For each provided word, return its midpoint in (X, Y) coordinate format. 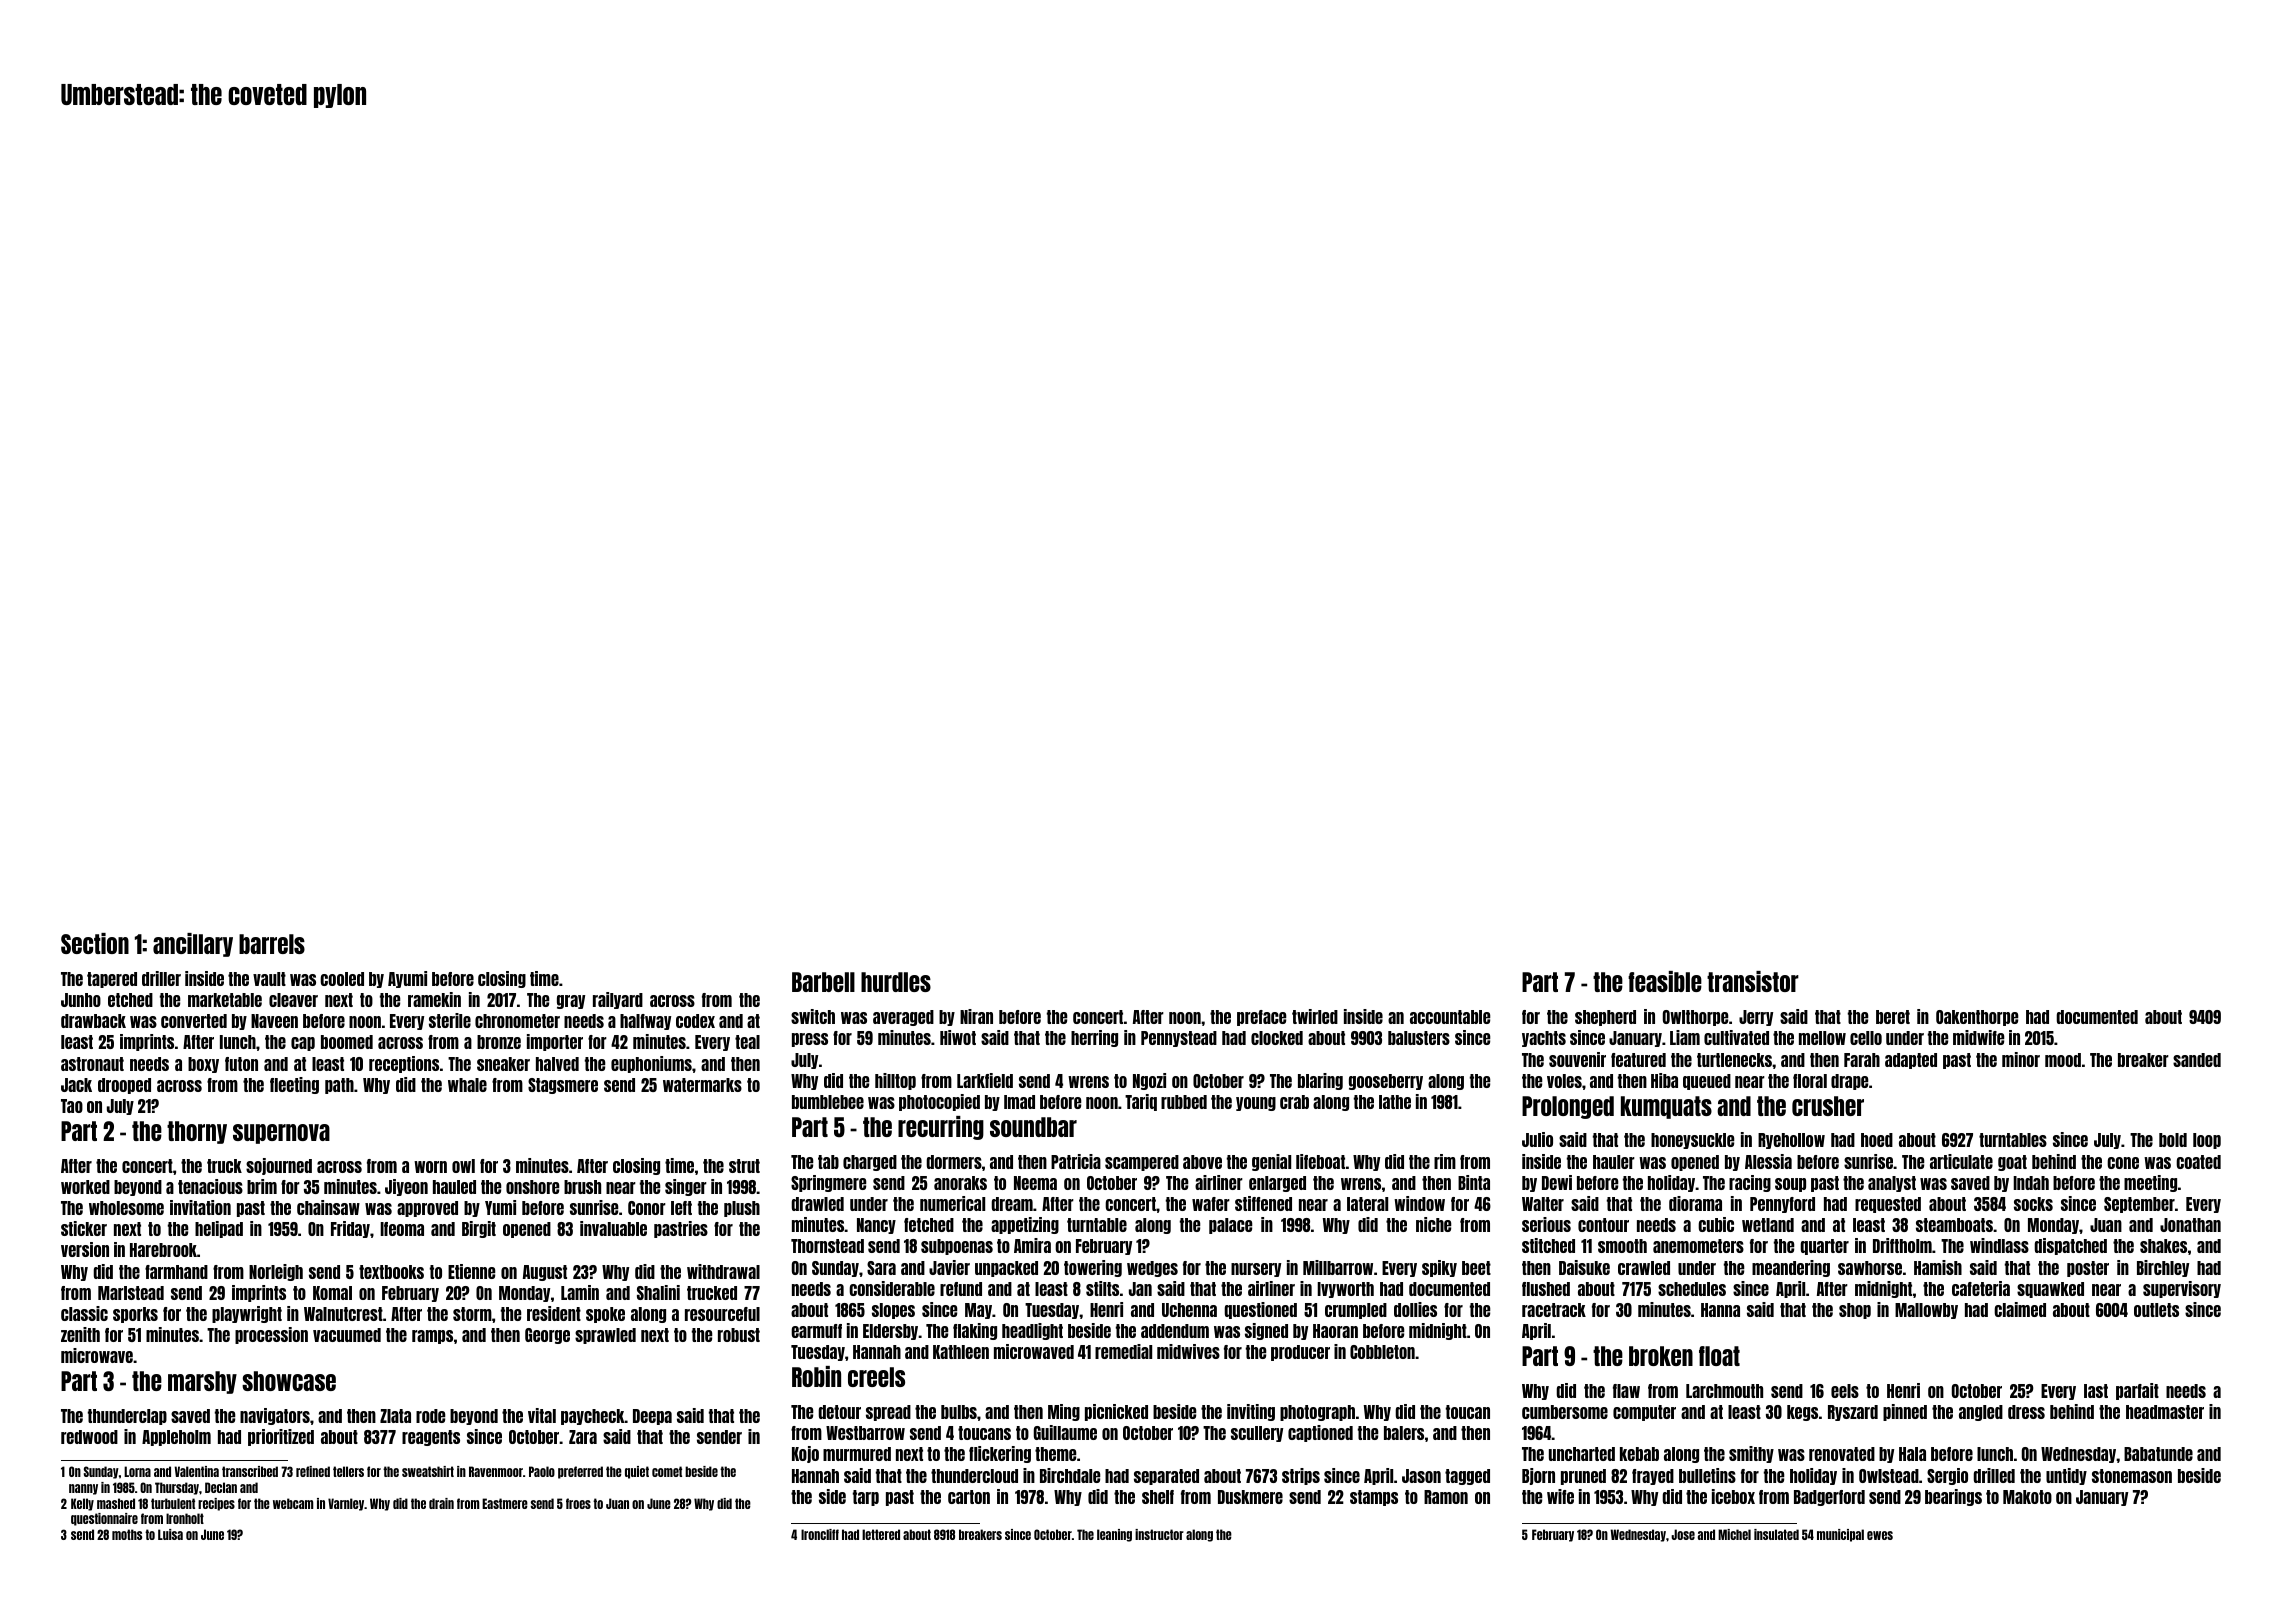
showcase (289, 1381)
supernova (281, 1134)
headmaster (2165, 1412)
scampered (1142, 1163)
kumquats (1666, 1107)
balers (1404, 1433)
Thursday (177, 1488)
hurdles (896, 982)
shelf (1158, 1497)
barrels (272, 944)
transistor (1753, 981)
